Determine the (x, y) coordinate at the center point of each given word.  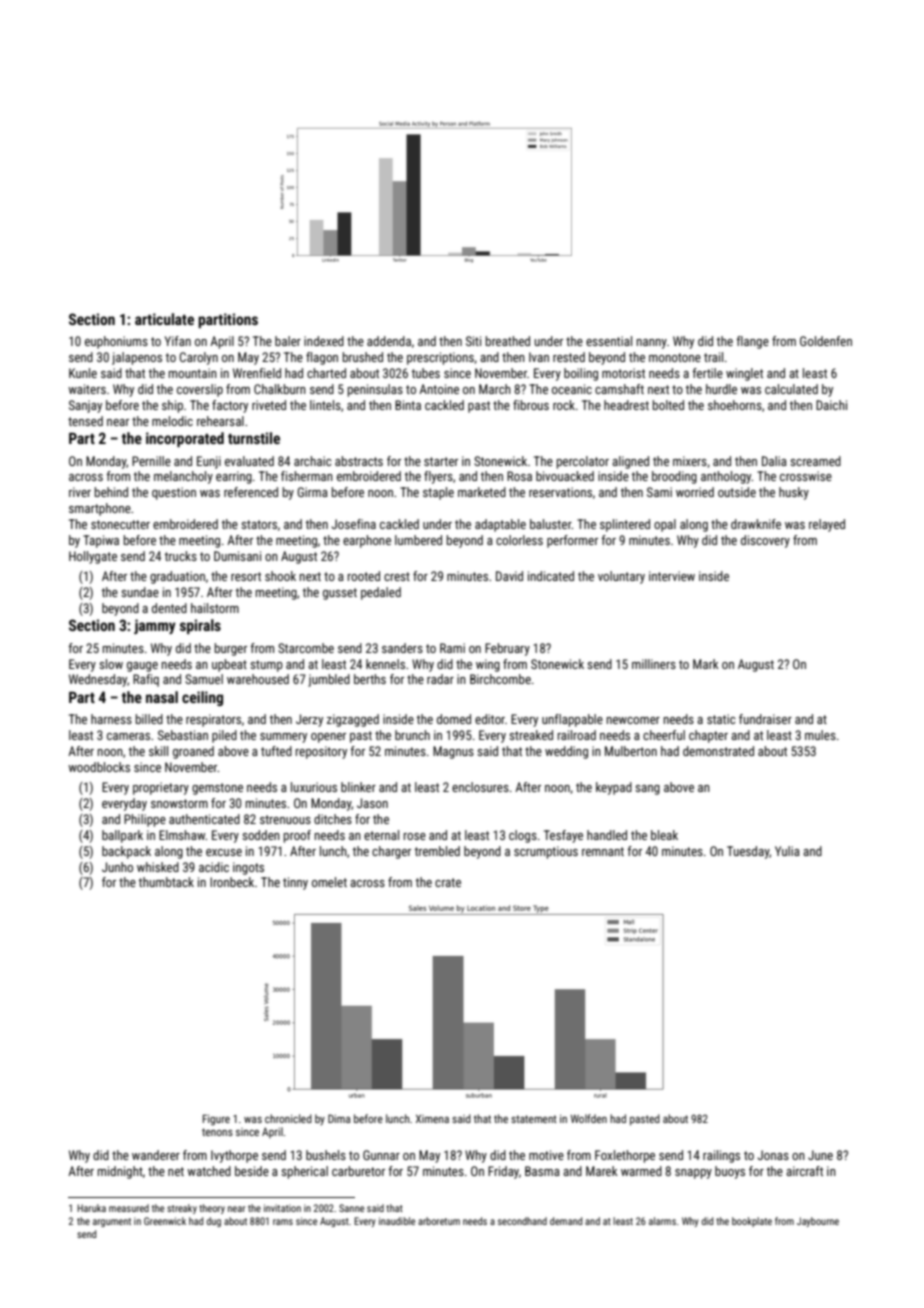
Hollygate (93, 557)
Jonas (773, 1155)
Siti (473, 341)
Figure (216, 1120)
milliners (654, 664)
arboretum (439, 1221)
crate (448, 882)
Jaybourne (818, 1222)
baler (288, 341)
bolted (668, 405)
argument (112, 1222)
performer (572, 541)
